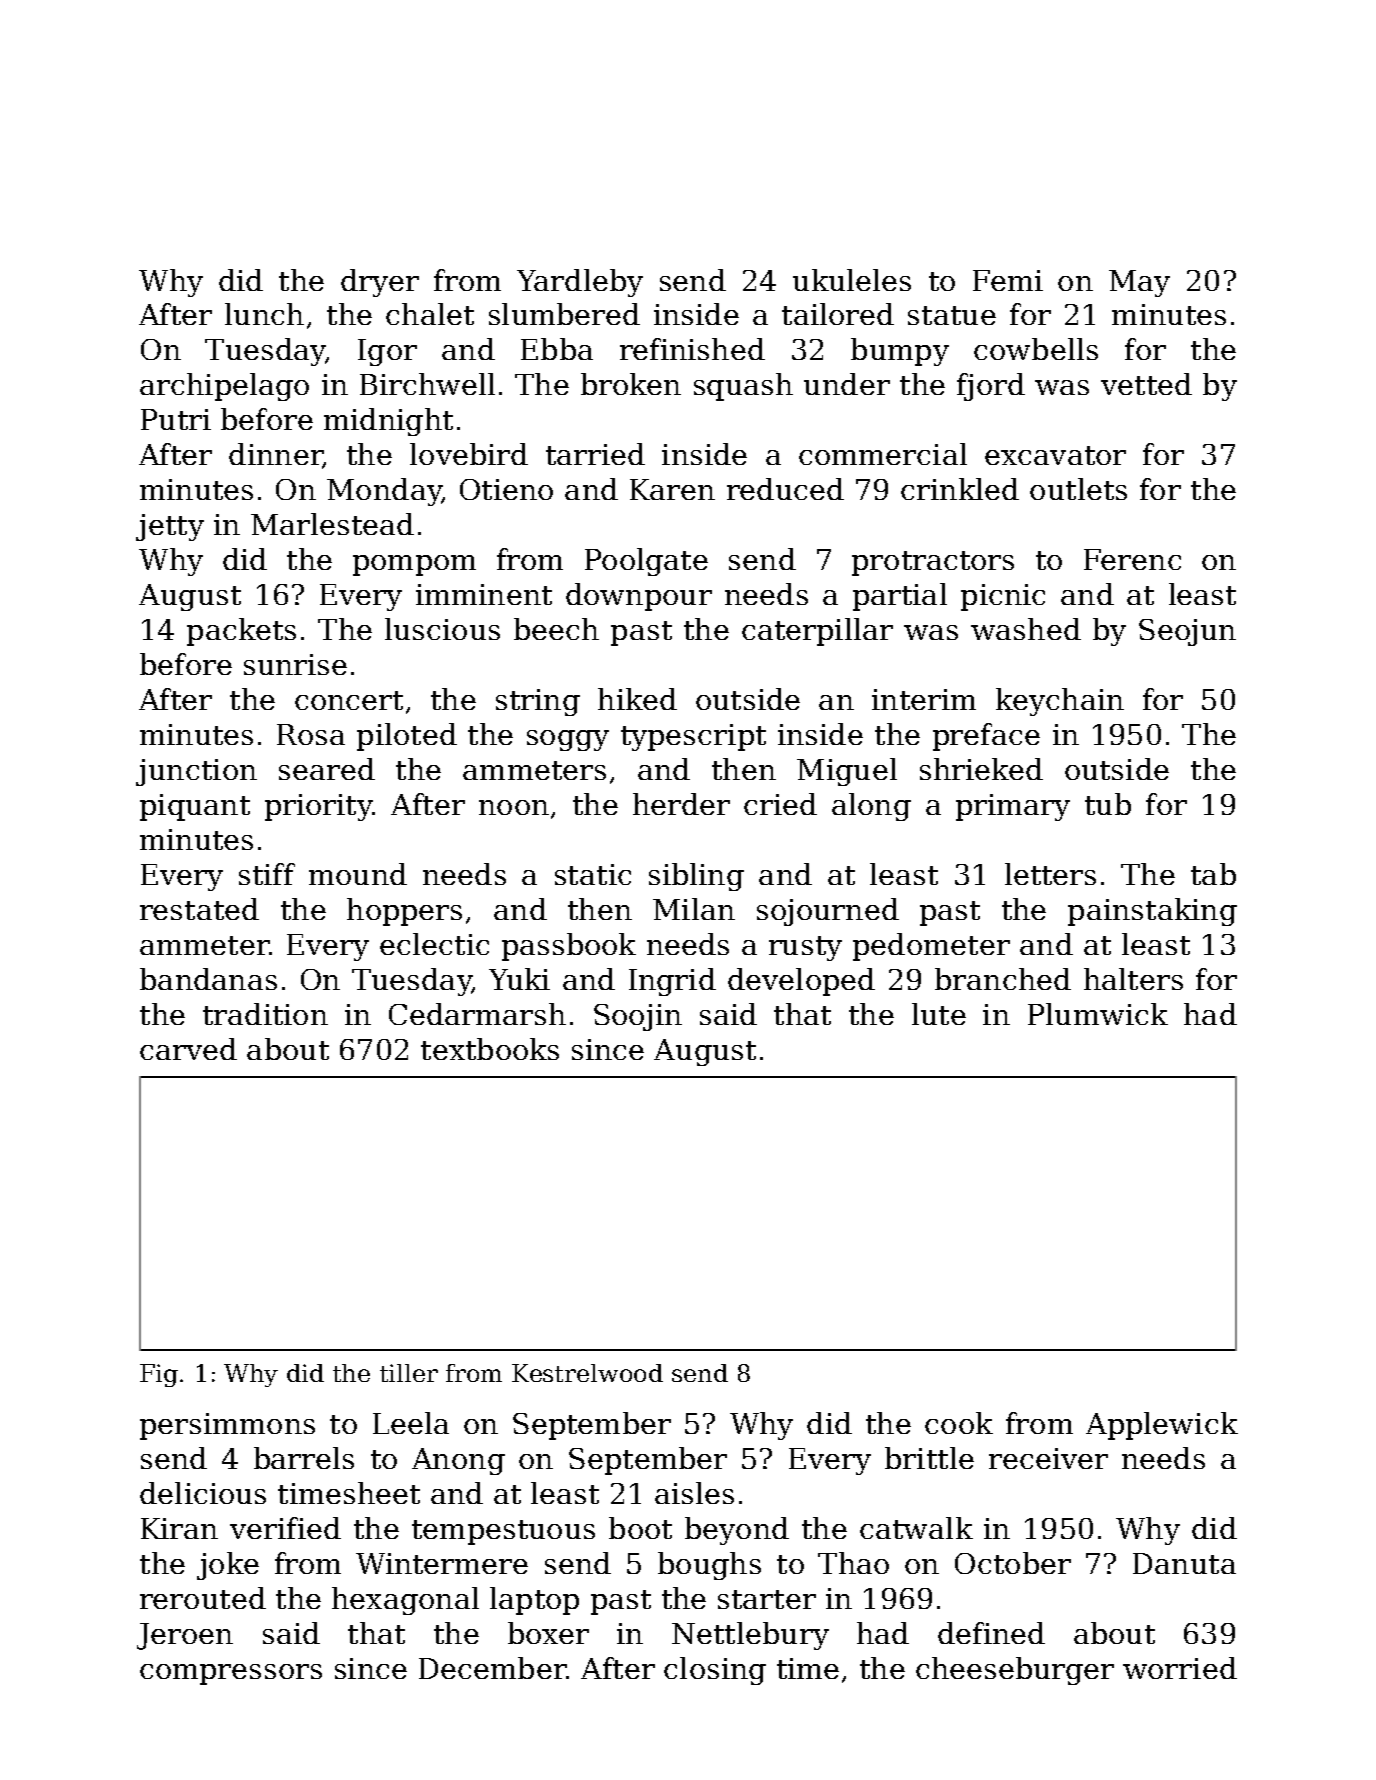  What do you see at coordinates (681, 804) in the document?
I see `herder` at bounding box center [681, 804].
